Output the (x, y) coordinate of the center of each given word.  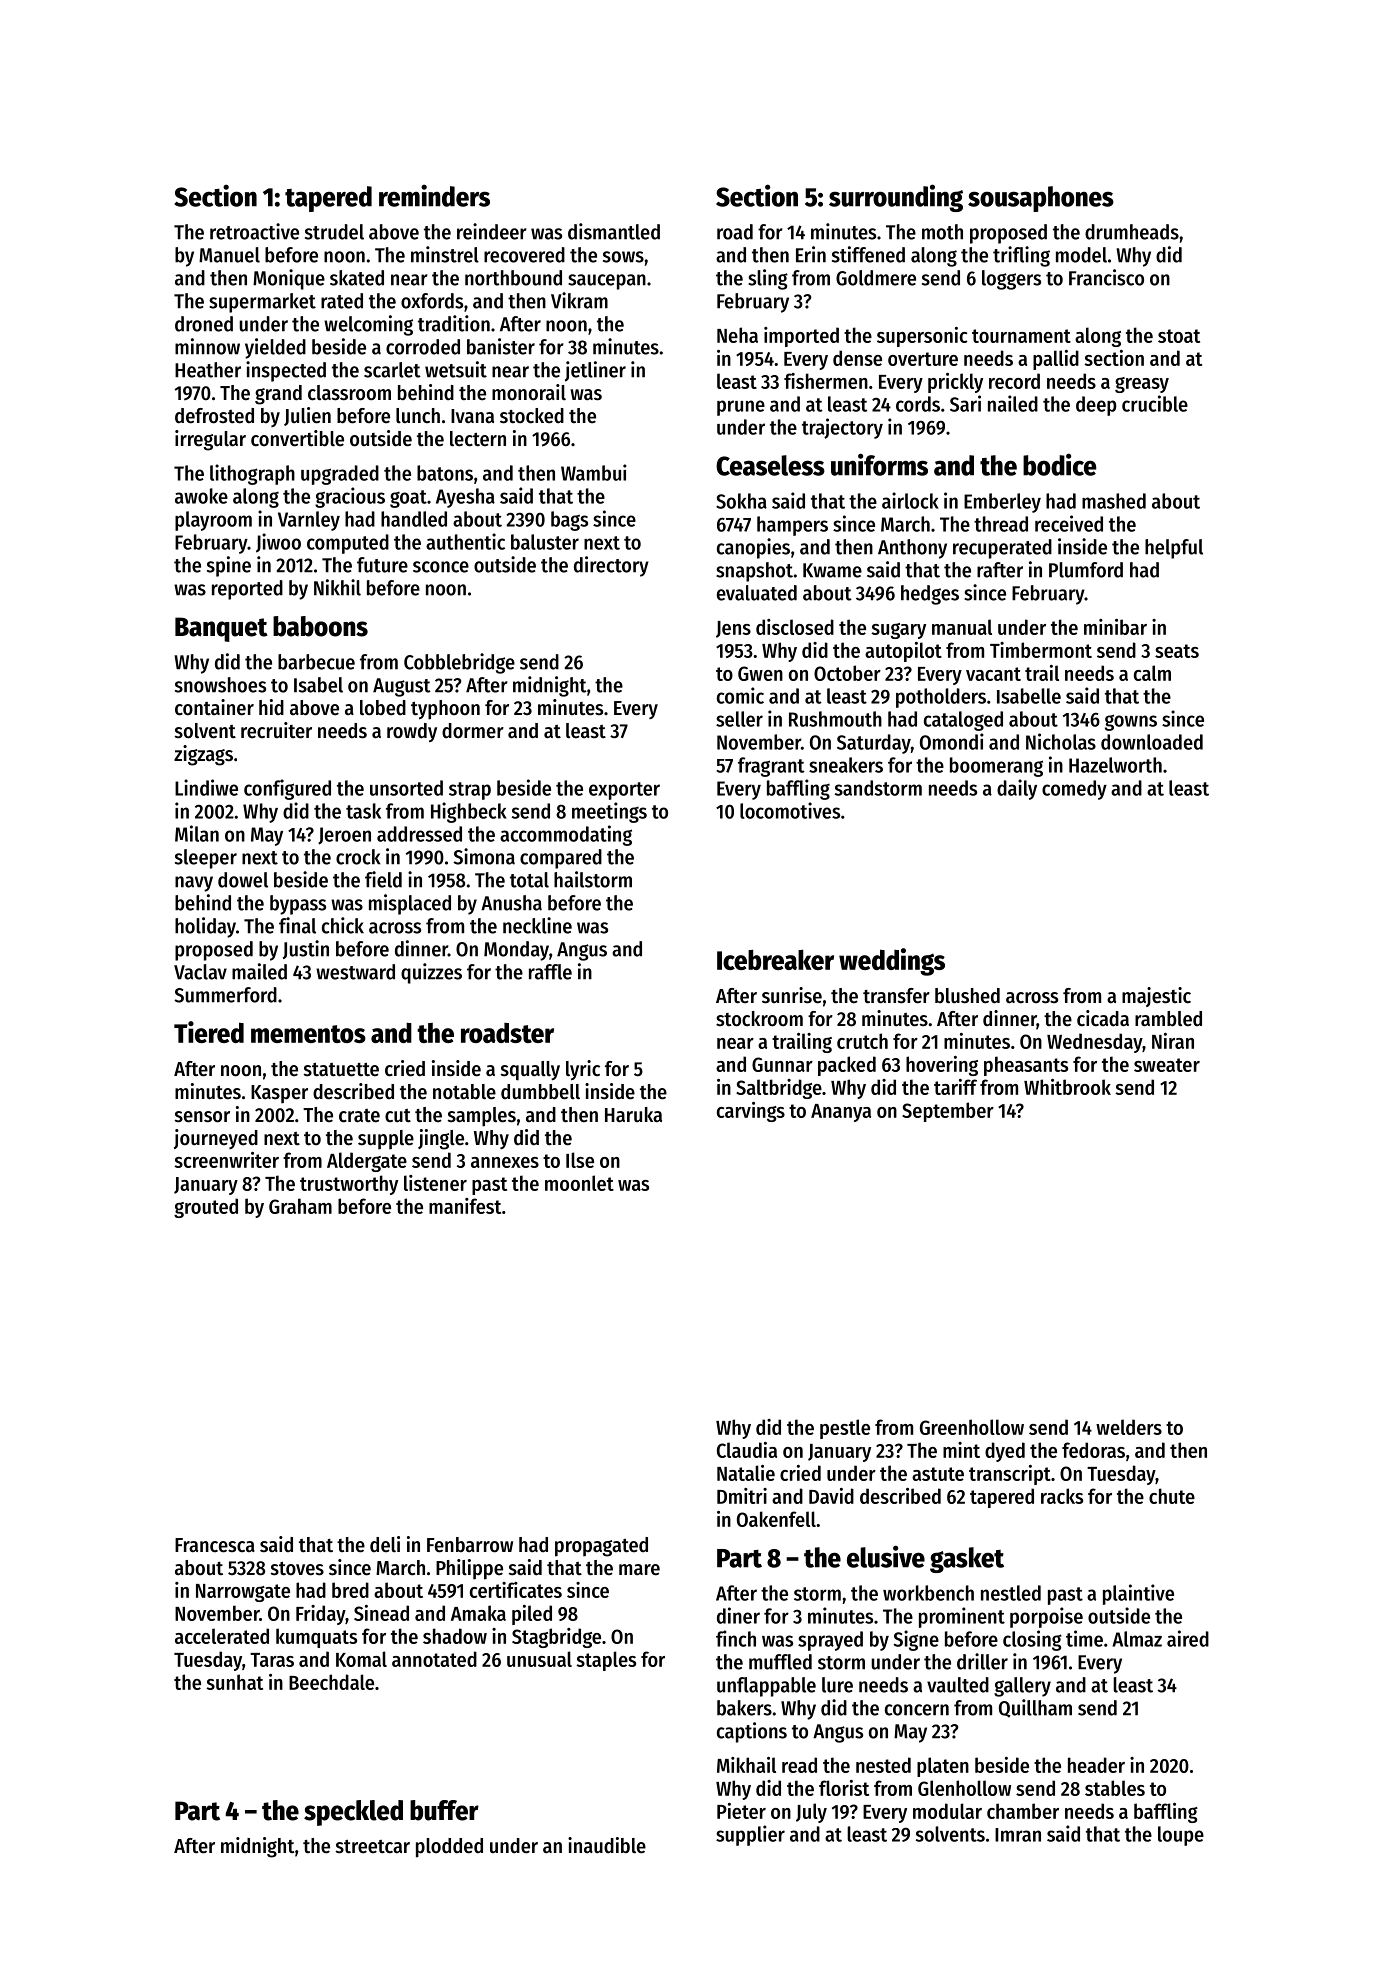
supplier (750, 1835)
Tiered (209, 1032)
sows (623, 257)
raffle (550, 972)
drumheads (1132, 232)
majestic (1156, 997)
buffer (444, 1810)
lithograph (252, 474)
